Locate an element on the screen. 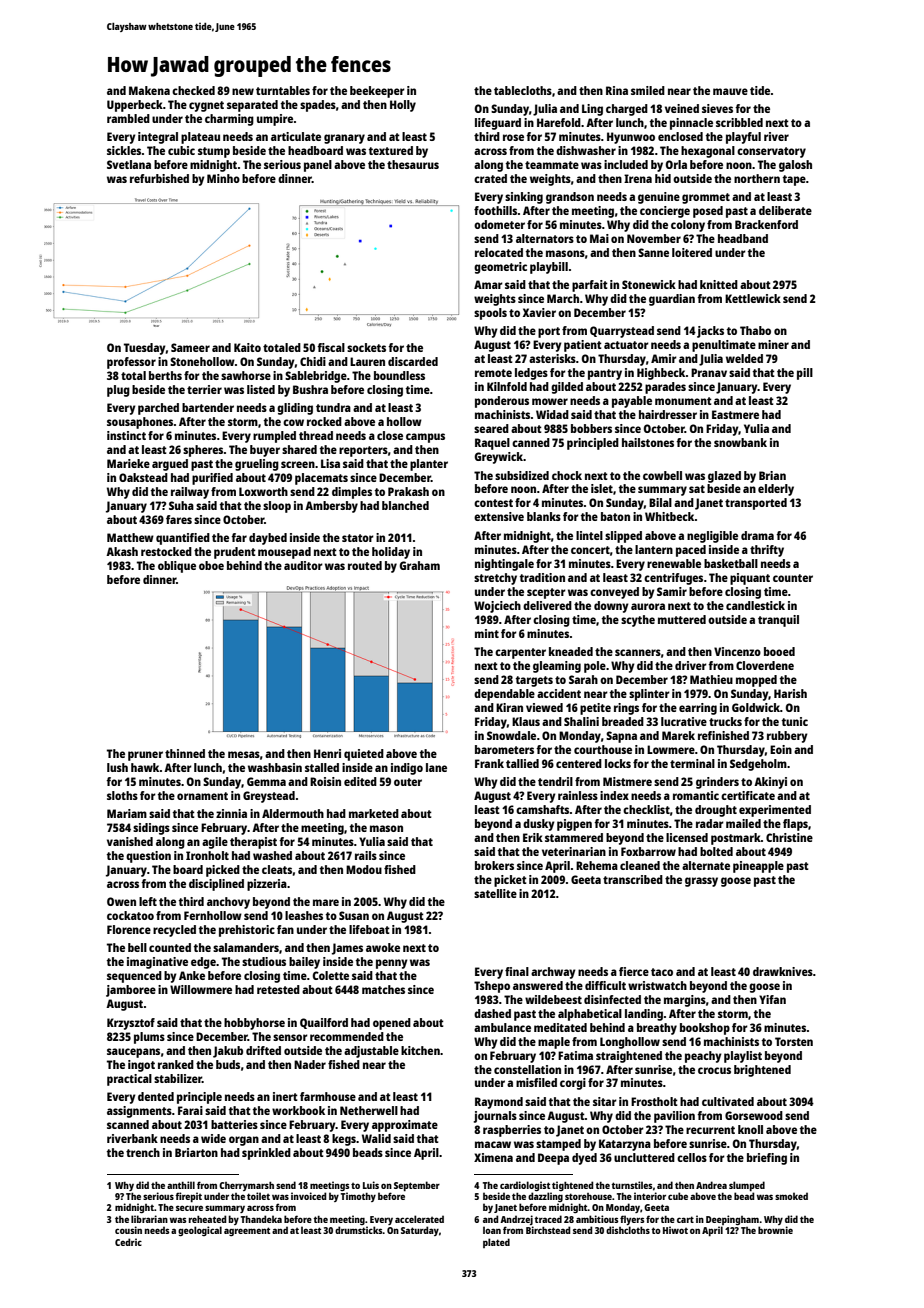 The width and height of the screenshot is (924, 1308). bartender is located at coordinates (208, 407).
